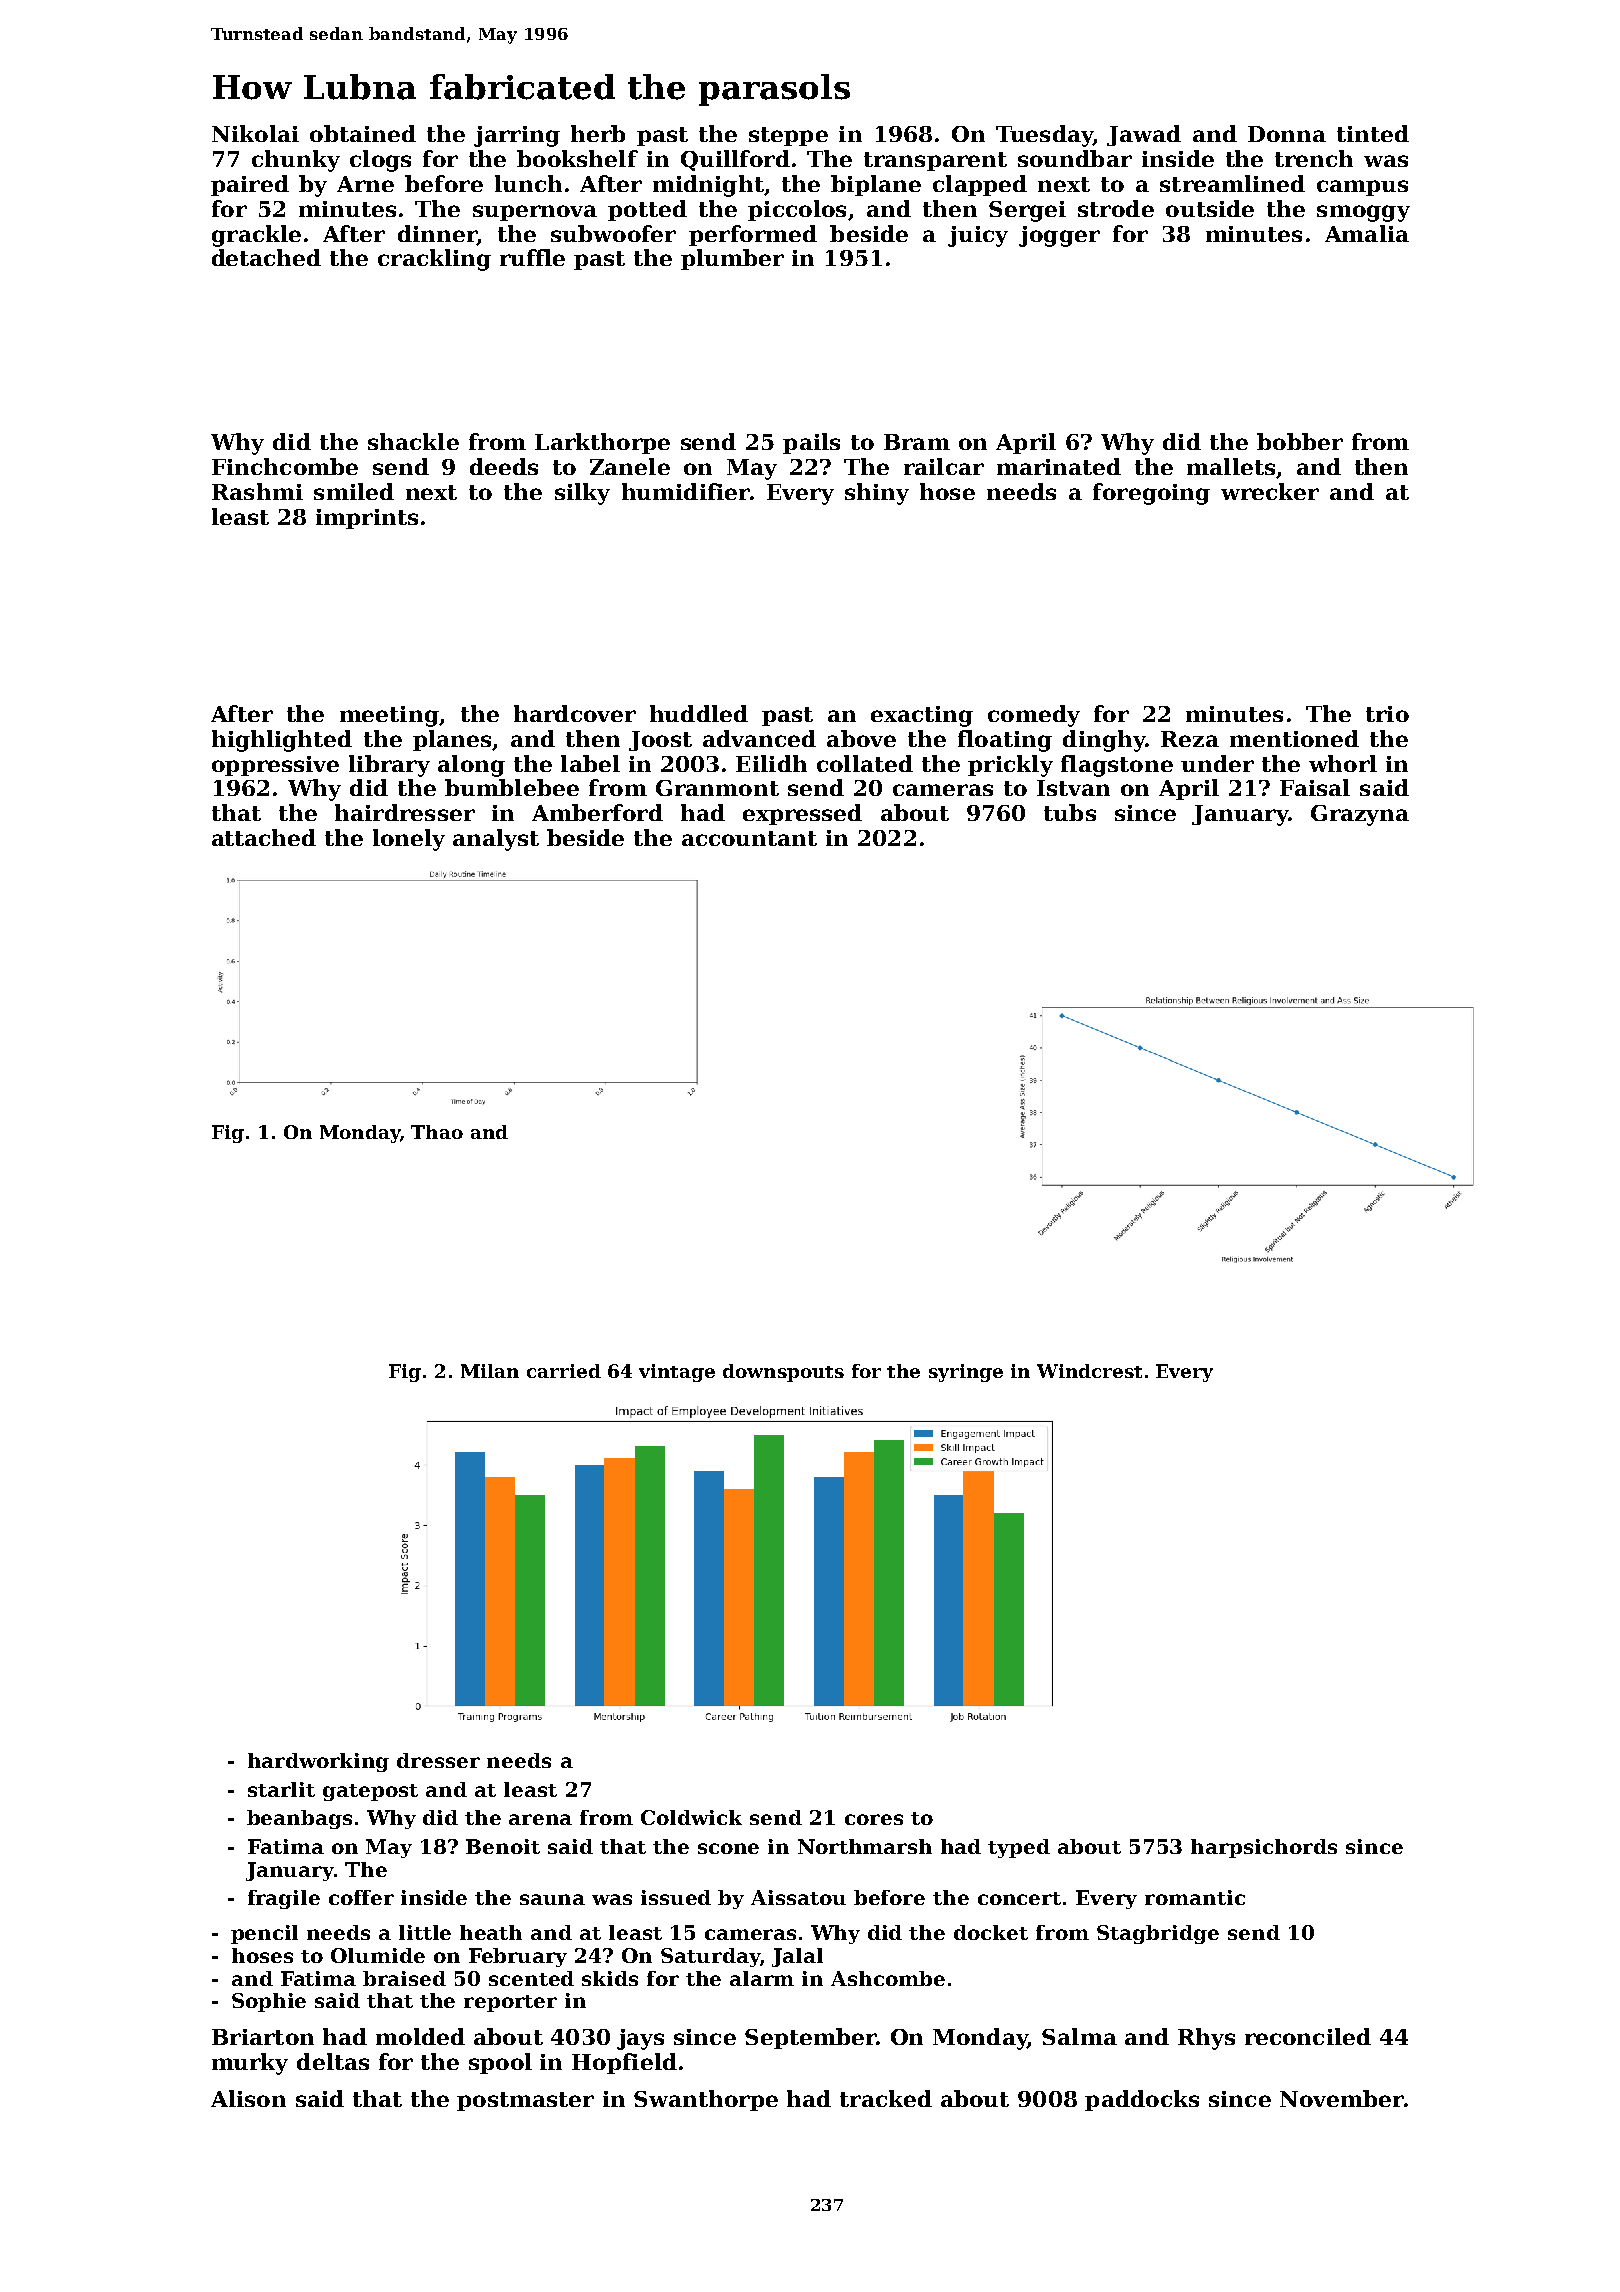  What do you see at coordinates (691, 1817) in the screenshot?
I see `Coldwick` at bounding box center [691, 1817].
